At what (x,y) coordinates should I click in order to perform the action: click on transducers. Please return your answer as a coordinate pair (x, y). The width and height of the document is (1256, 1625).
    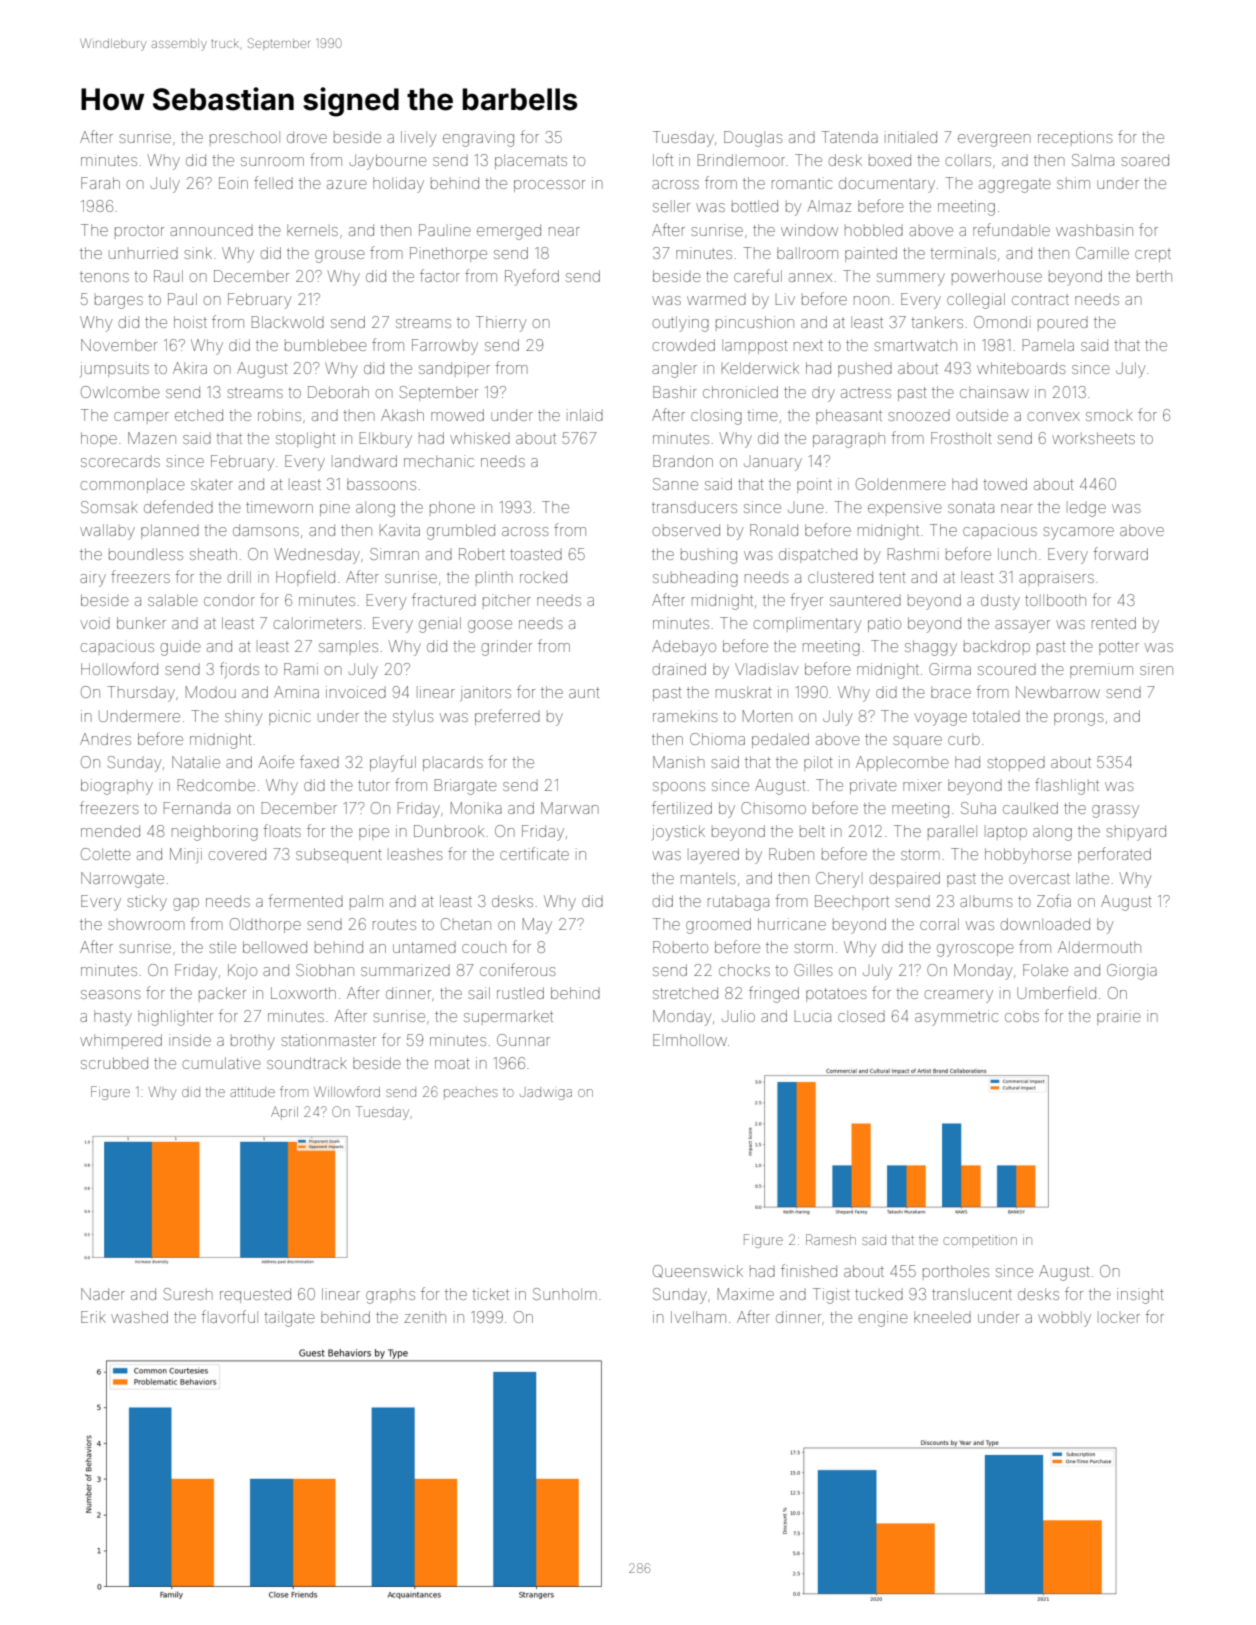
    Looking at the image, I should click on (694, 507).
